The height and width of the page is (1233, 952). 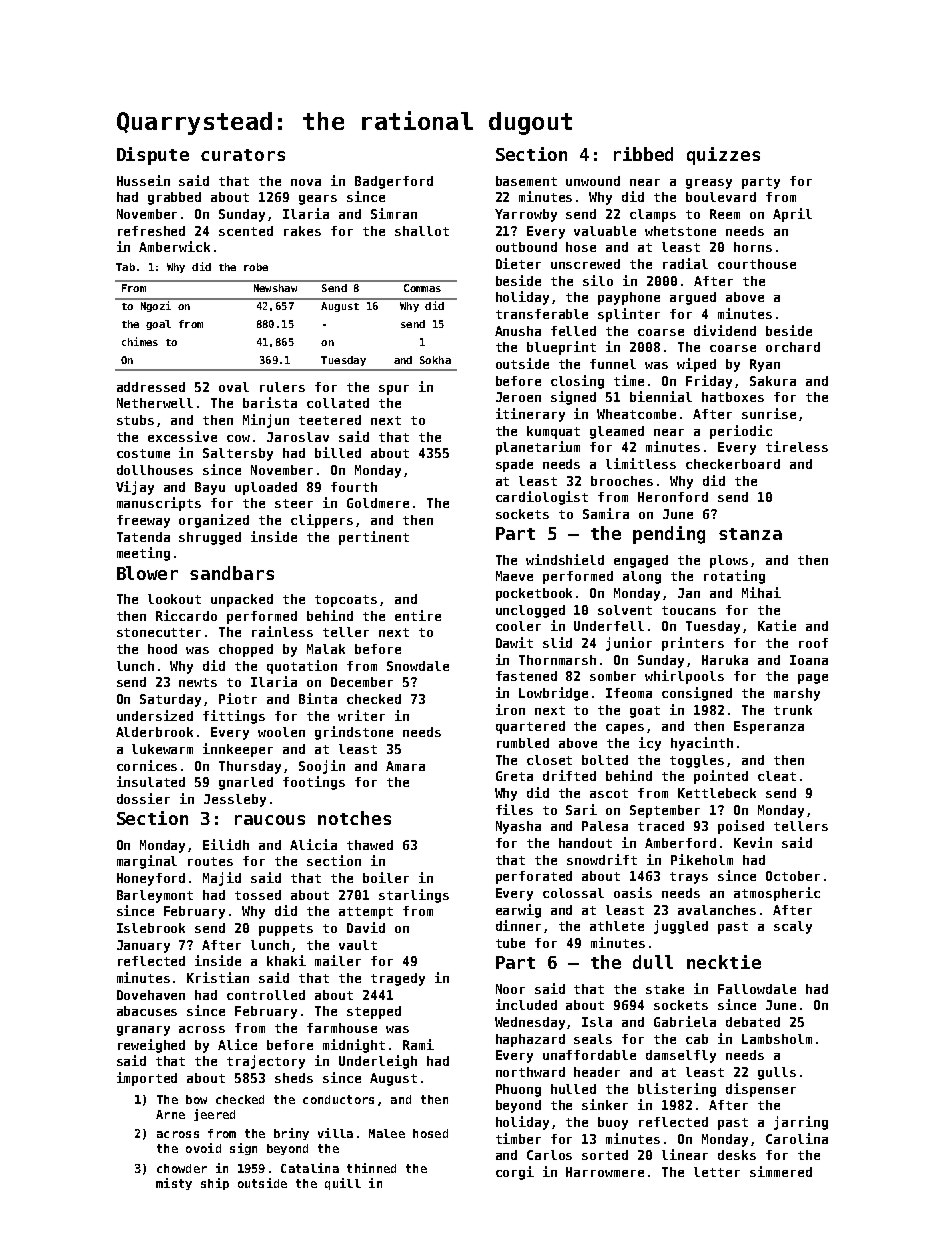 What do you see at coordinates (174, 246) in the page?
I see `Amberwick` at bounding box center [174, 246].
